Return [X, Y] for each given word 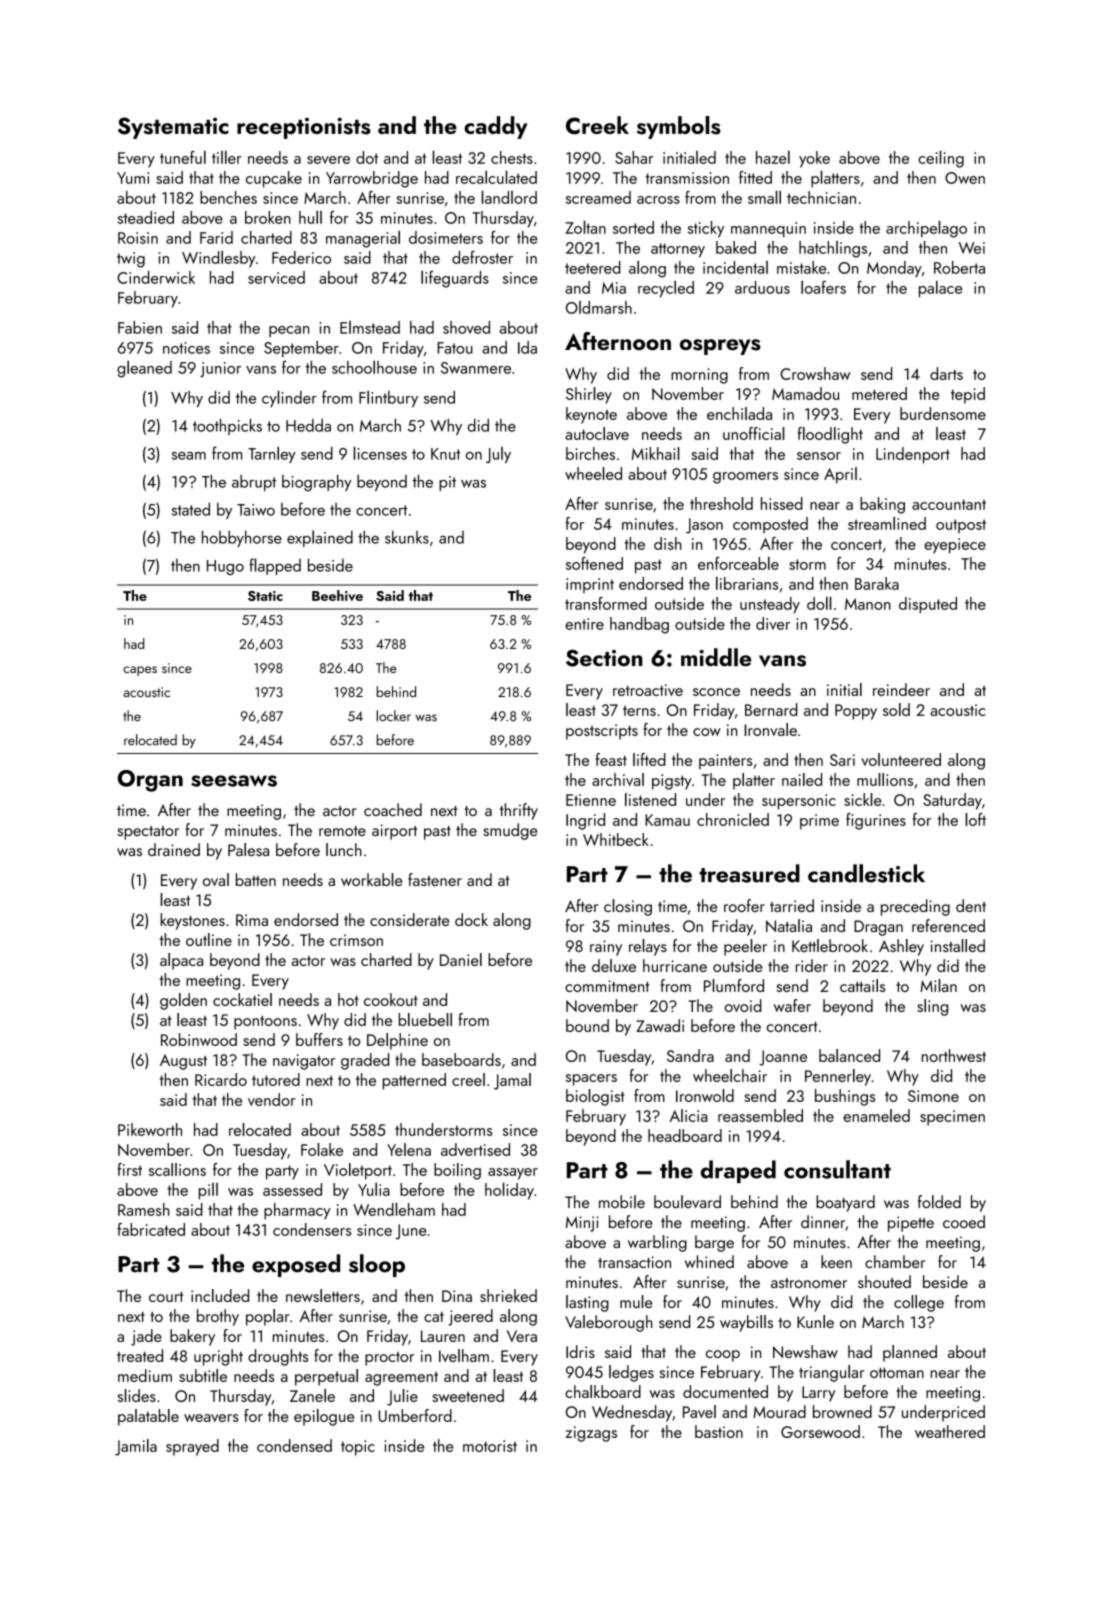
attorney [678, 250]
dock [471, 919]
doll [819, 603]
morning [699, 376]
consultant [837, 1169]
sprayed [192, 1447]
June [411, 1232]
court [166, 1297]
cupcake [274, 179]
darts [946, 373]
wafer [792, 1005]
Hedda [308, 425]
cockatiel [242, 999]
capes [140, 671]
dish [667, 543]
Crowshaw [815, 373]
